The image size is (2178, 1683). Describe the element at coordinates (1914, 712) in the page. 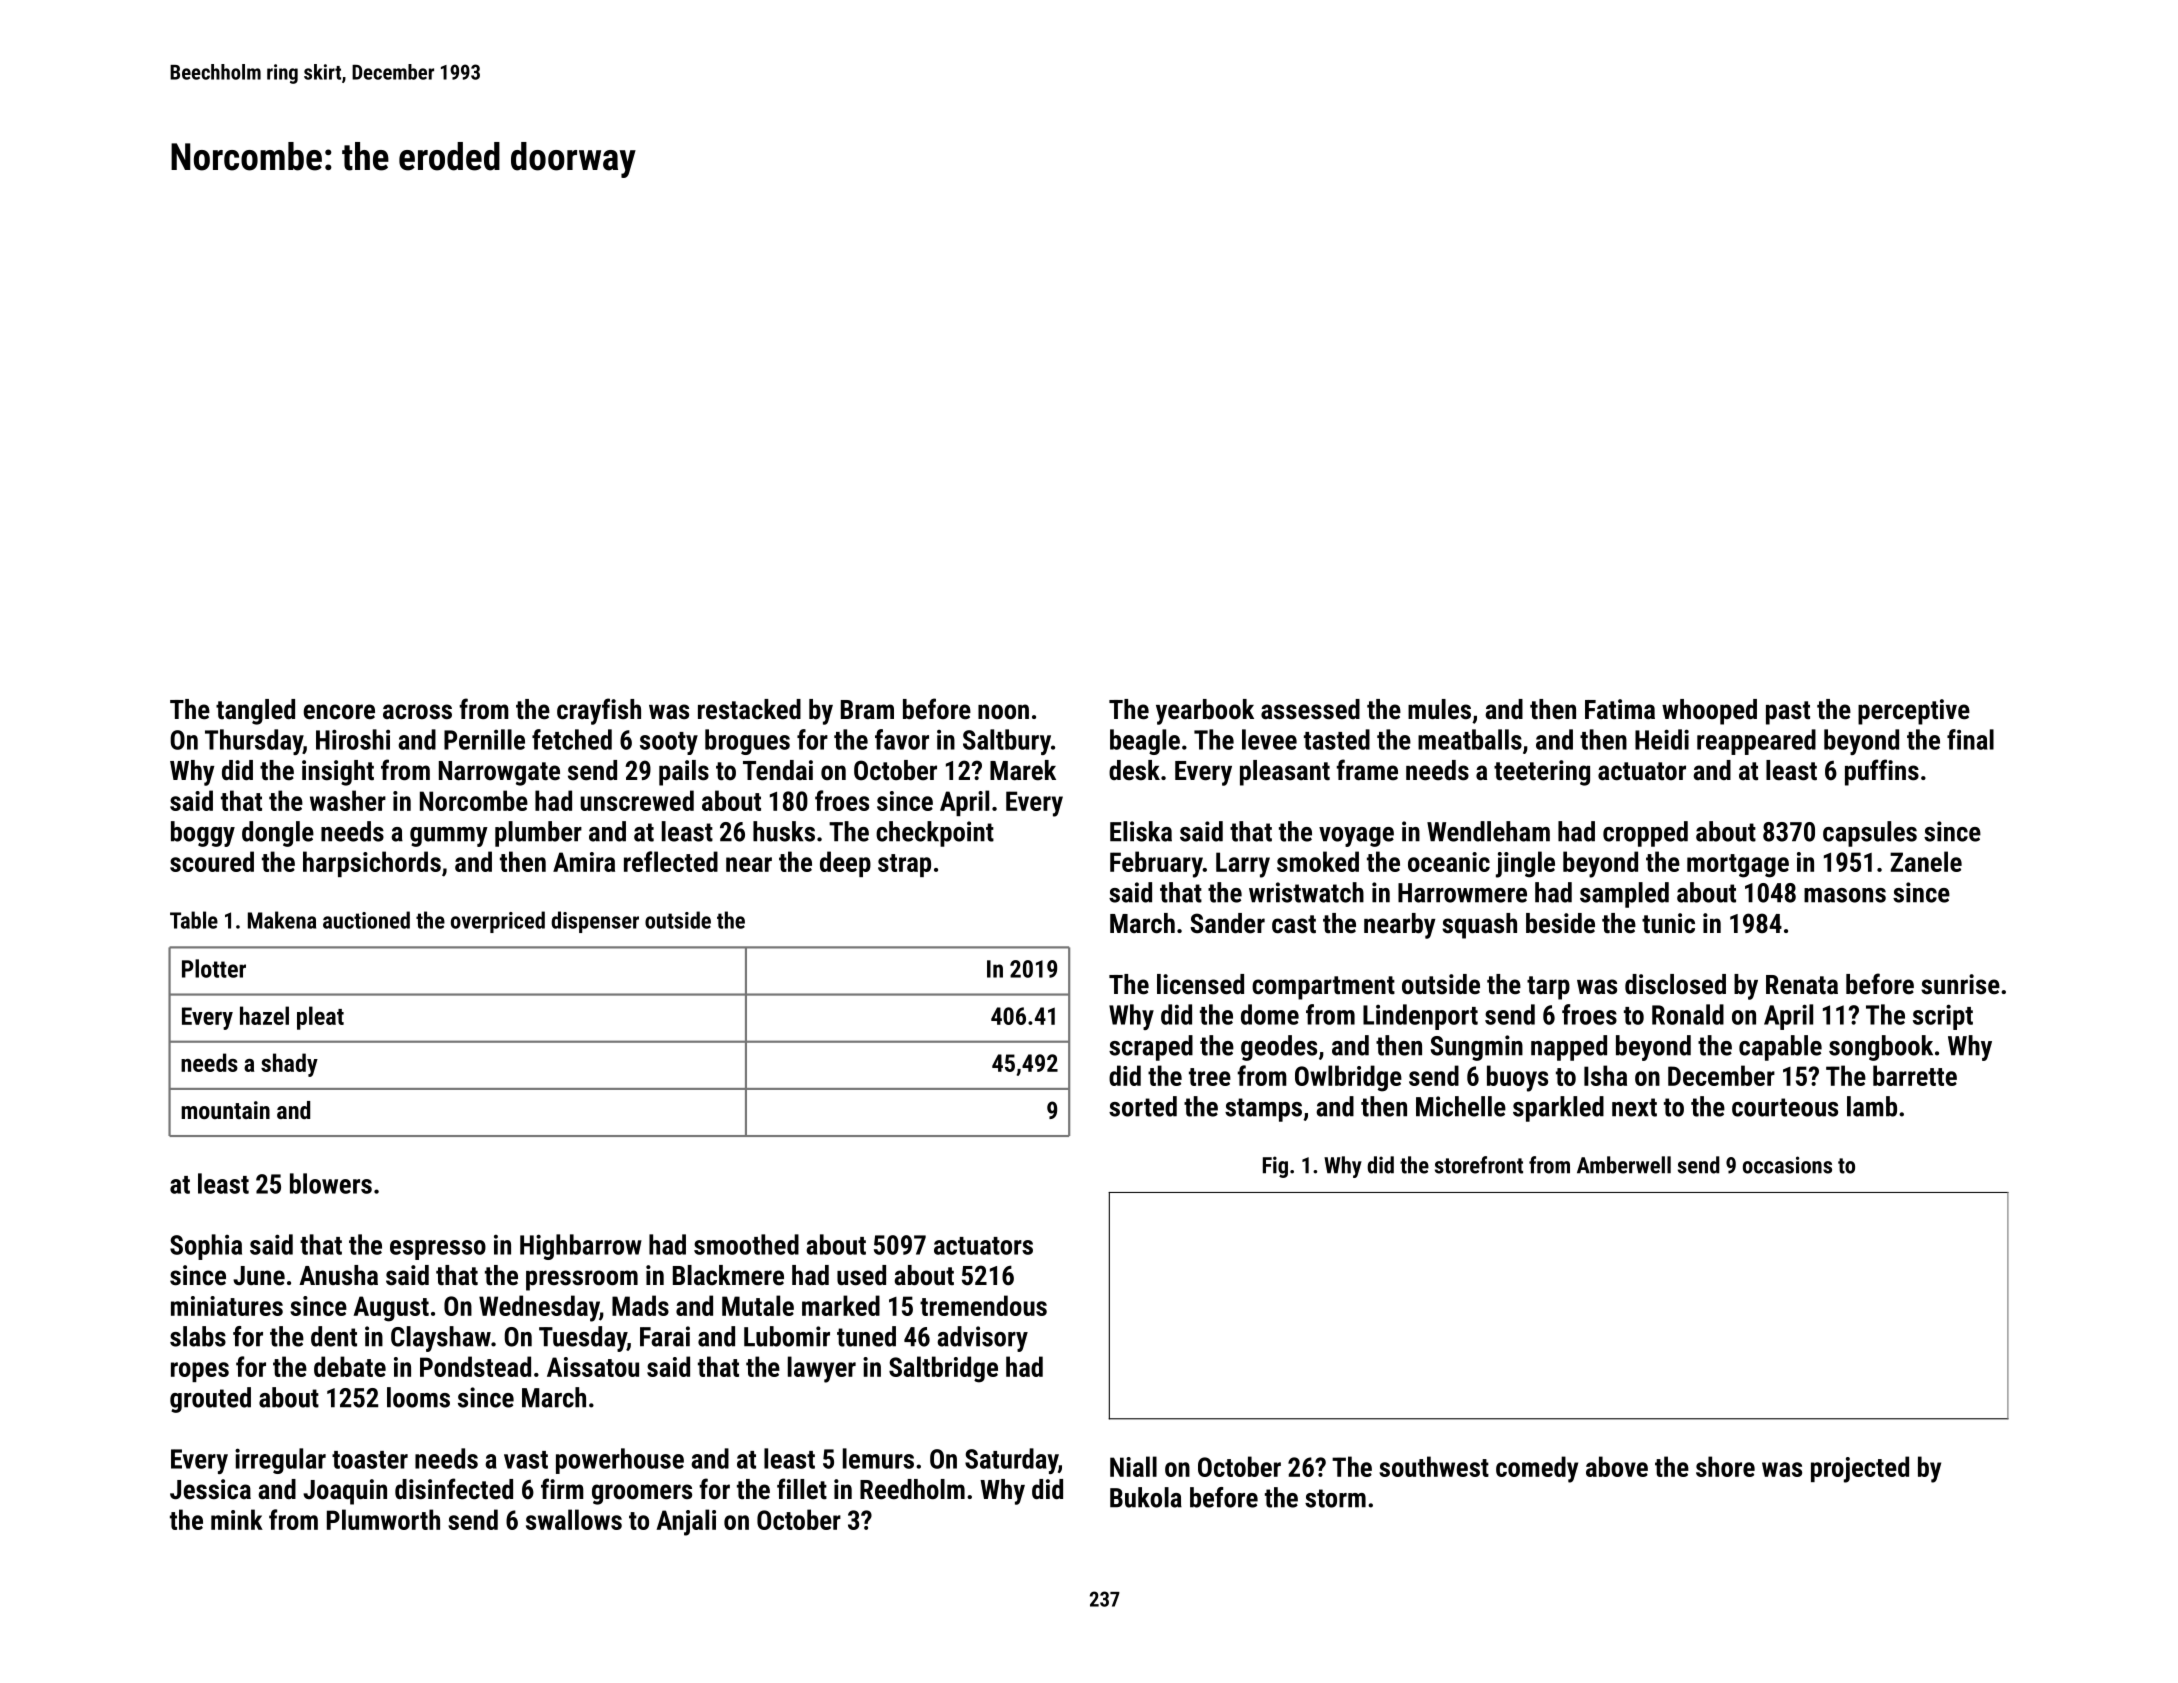

I see `perceptive` at that location.
